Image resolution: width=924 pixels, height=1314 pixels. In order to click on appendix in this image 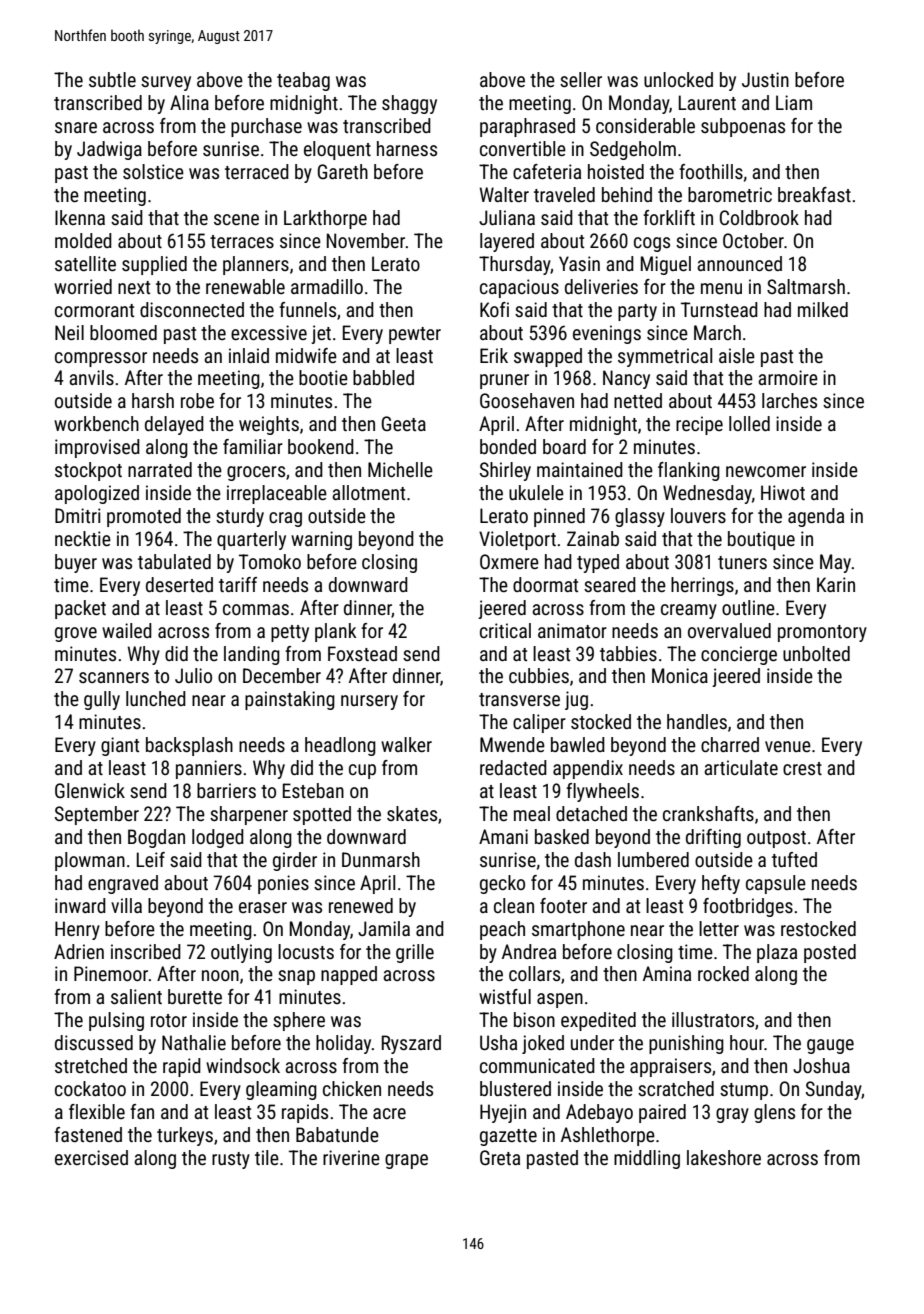, I will do `click(588, 769)`.
